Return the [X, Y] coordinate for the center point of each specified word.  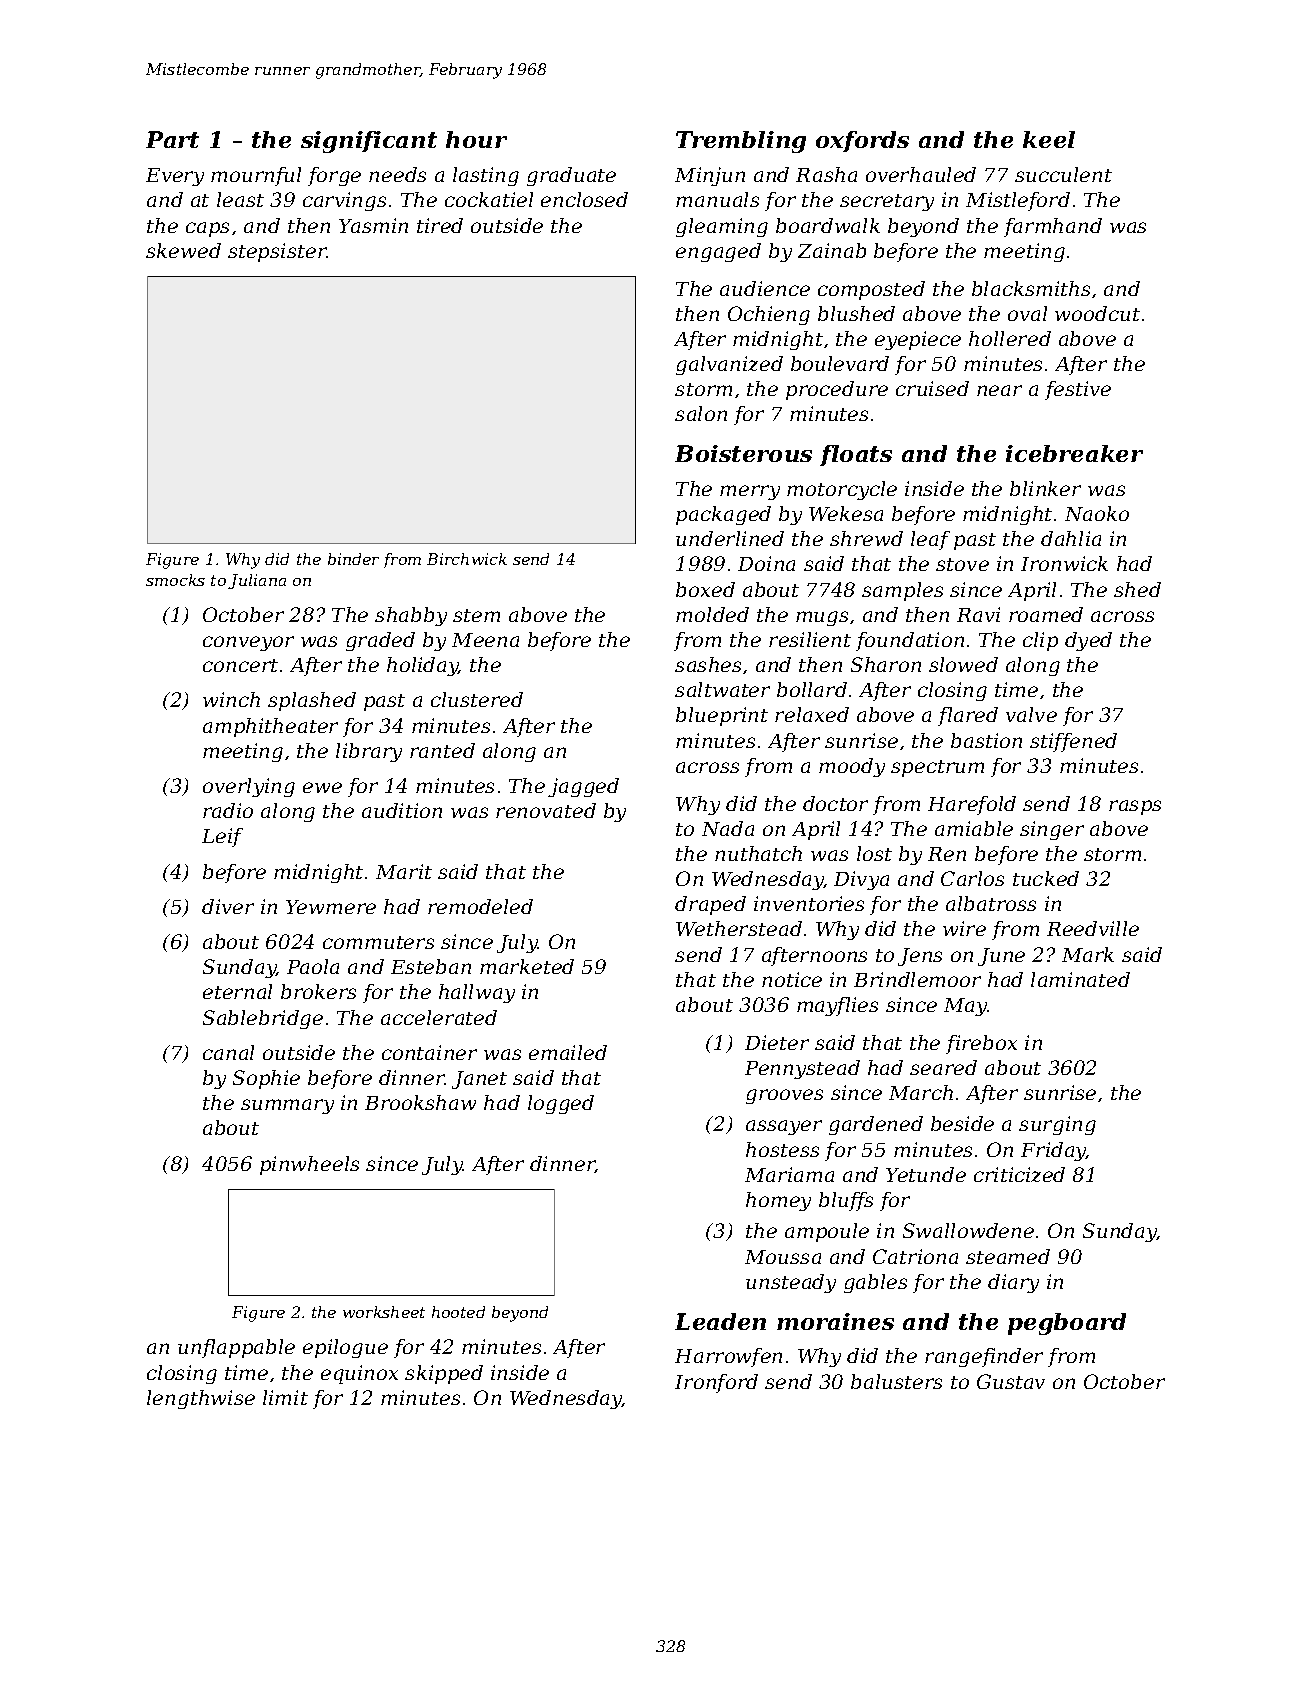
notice [792, 979]
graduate [571, 176]
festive [1078, 390]
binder [353, 559]
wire [964, 928]
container [429, 1052]
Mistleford [1018, 201]
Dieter [777, 1042]
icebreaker [1074, 453]
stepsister [277, 252]
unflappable [236, 1348]
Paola [313, 966]
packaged [723, 515]
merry [750, 492]
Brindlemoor [917, 979]
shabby [411, 616]
